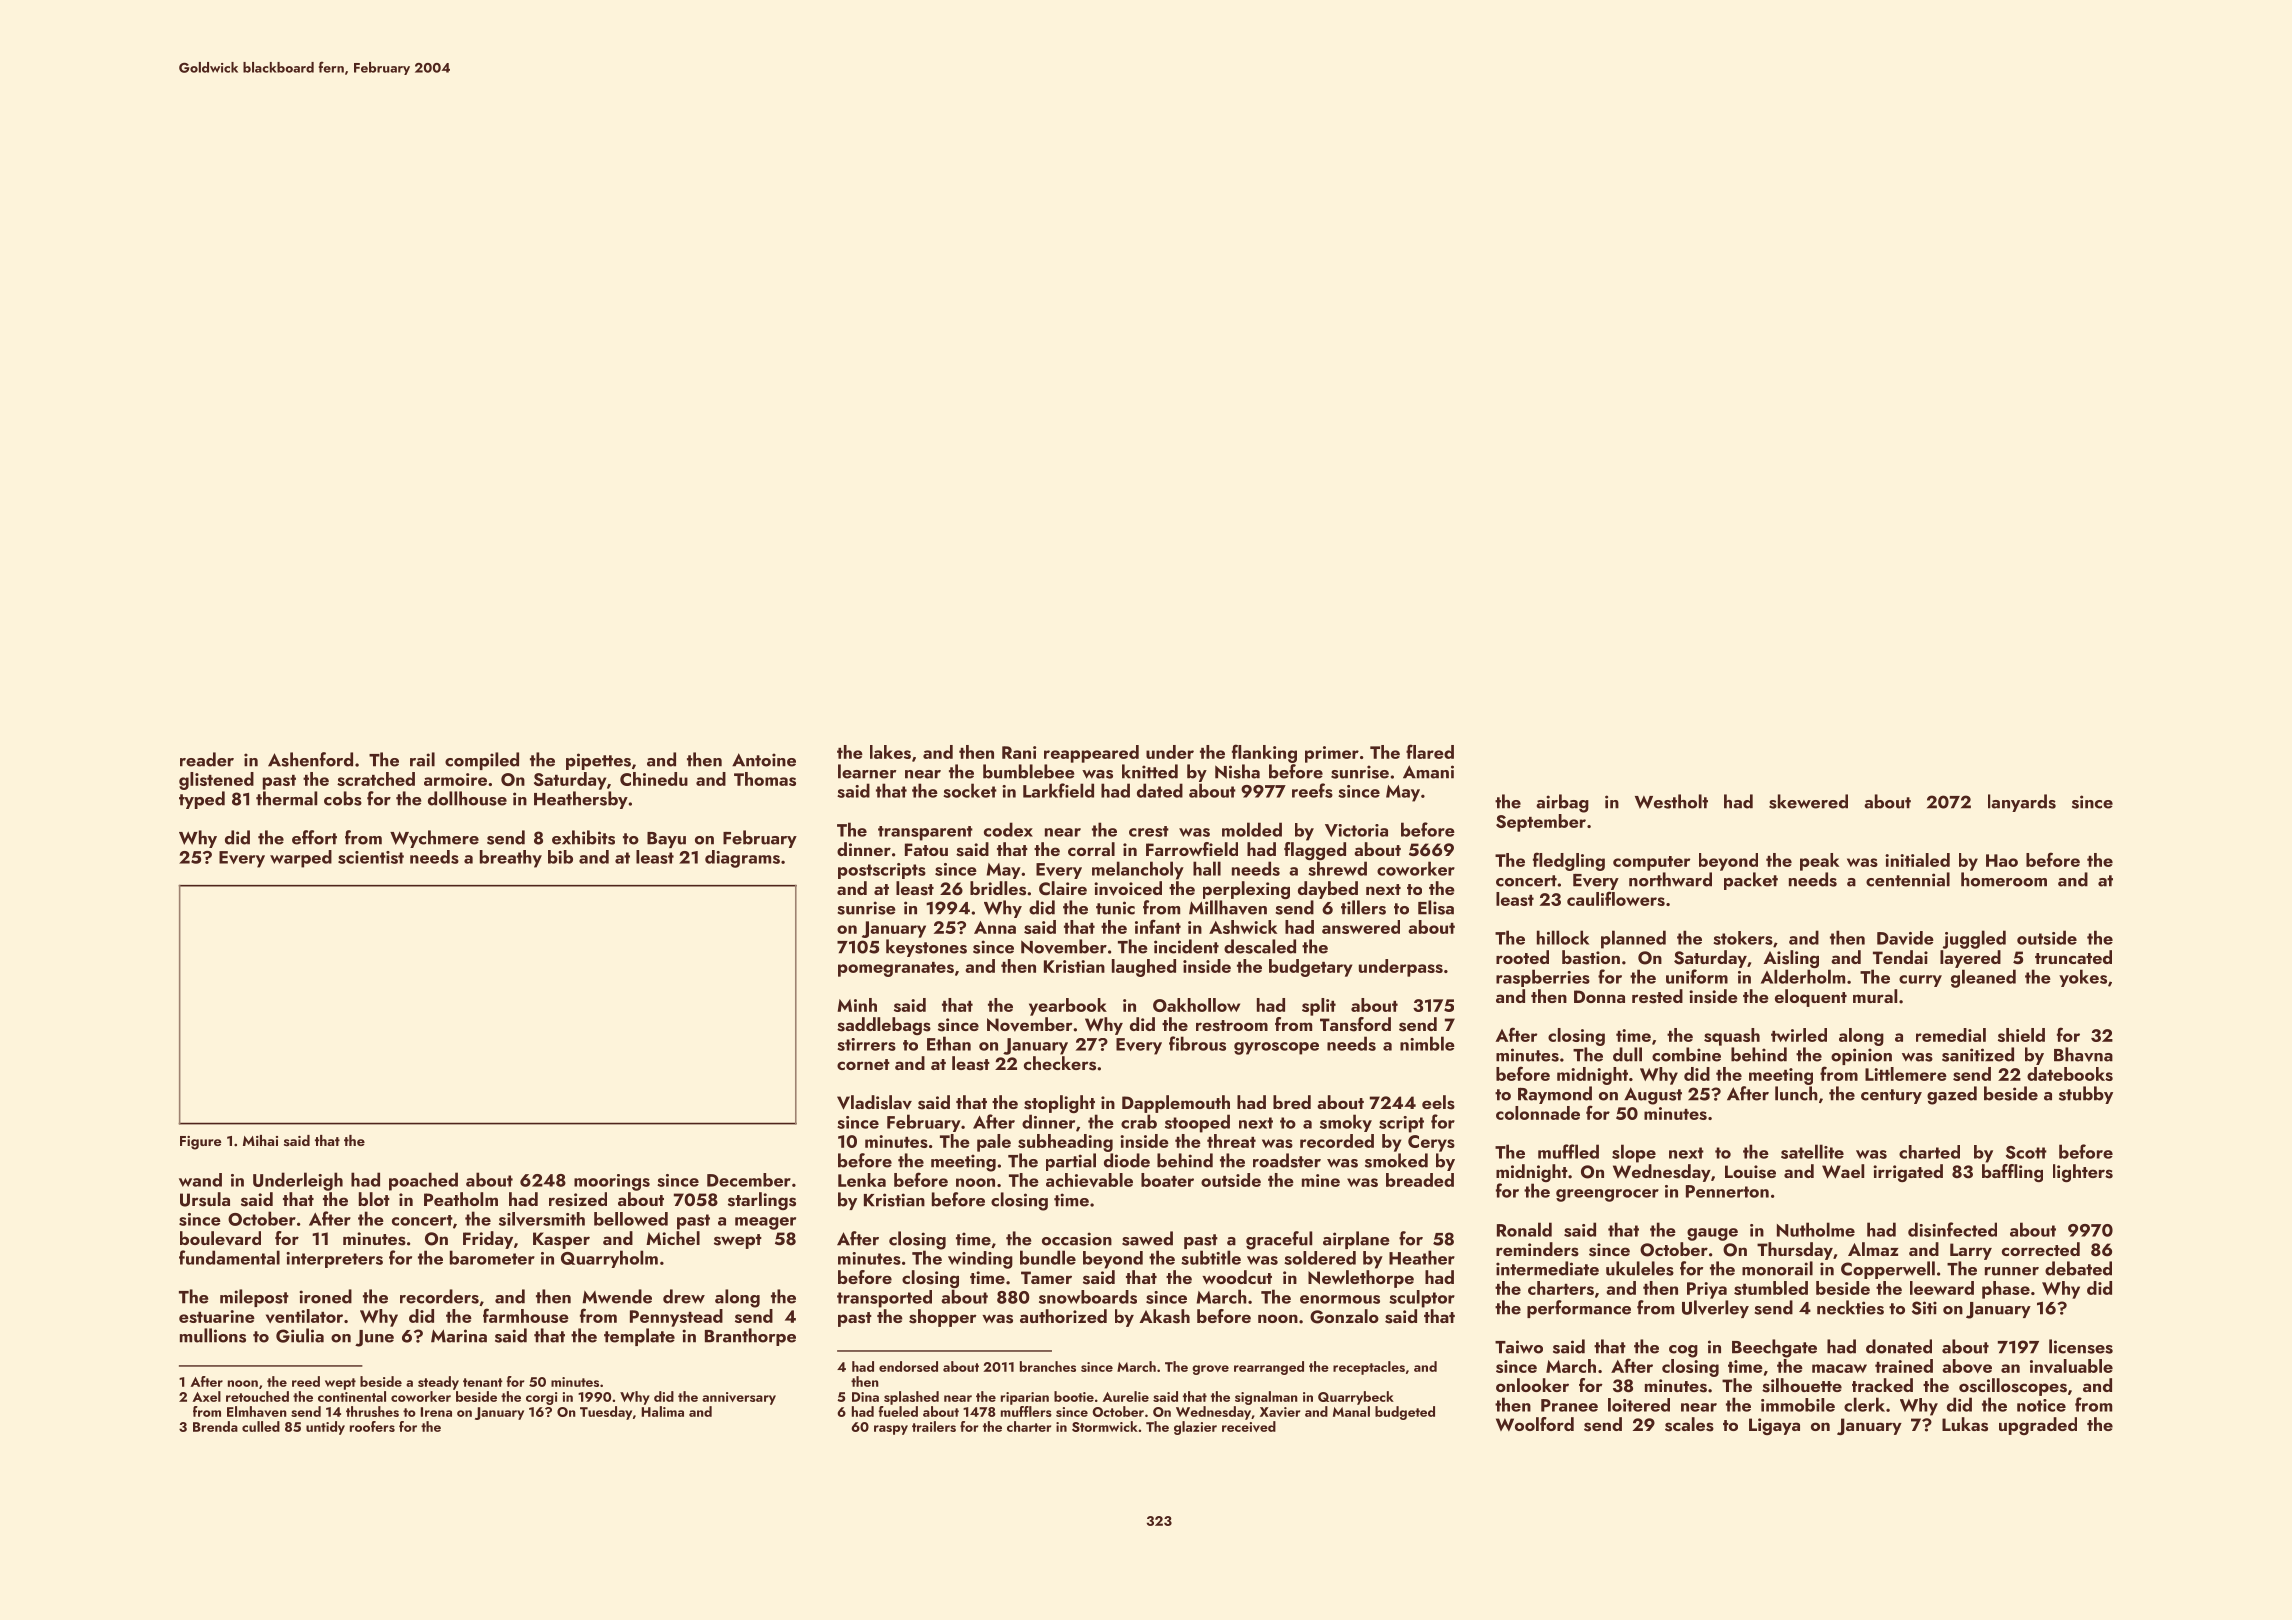  Describe the element at coordinates (739, 1398) in the image. I see `anniversary` at that location.
